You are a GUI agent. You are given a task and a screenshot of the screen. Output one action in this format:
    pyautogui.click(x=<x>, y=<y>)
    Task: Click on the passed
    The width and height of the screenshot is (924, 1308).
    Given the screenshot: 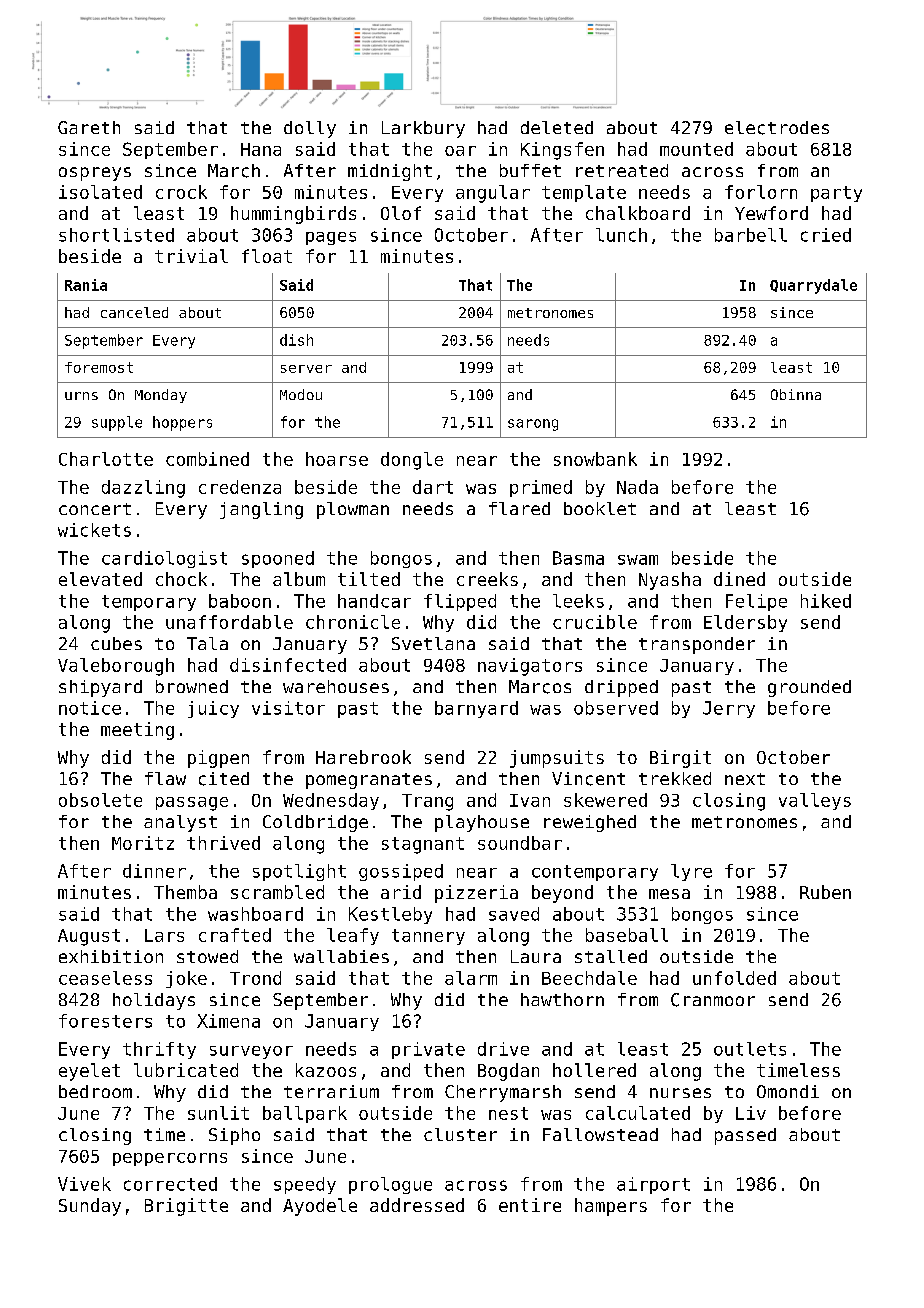 What is the action you would take?
    pyautogui.click(x=745, y=1136)
